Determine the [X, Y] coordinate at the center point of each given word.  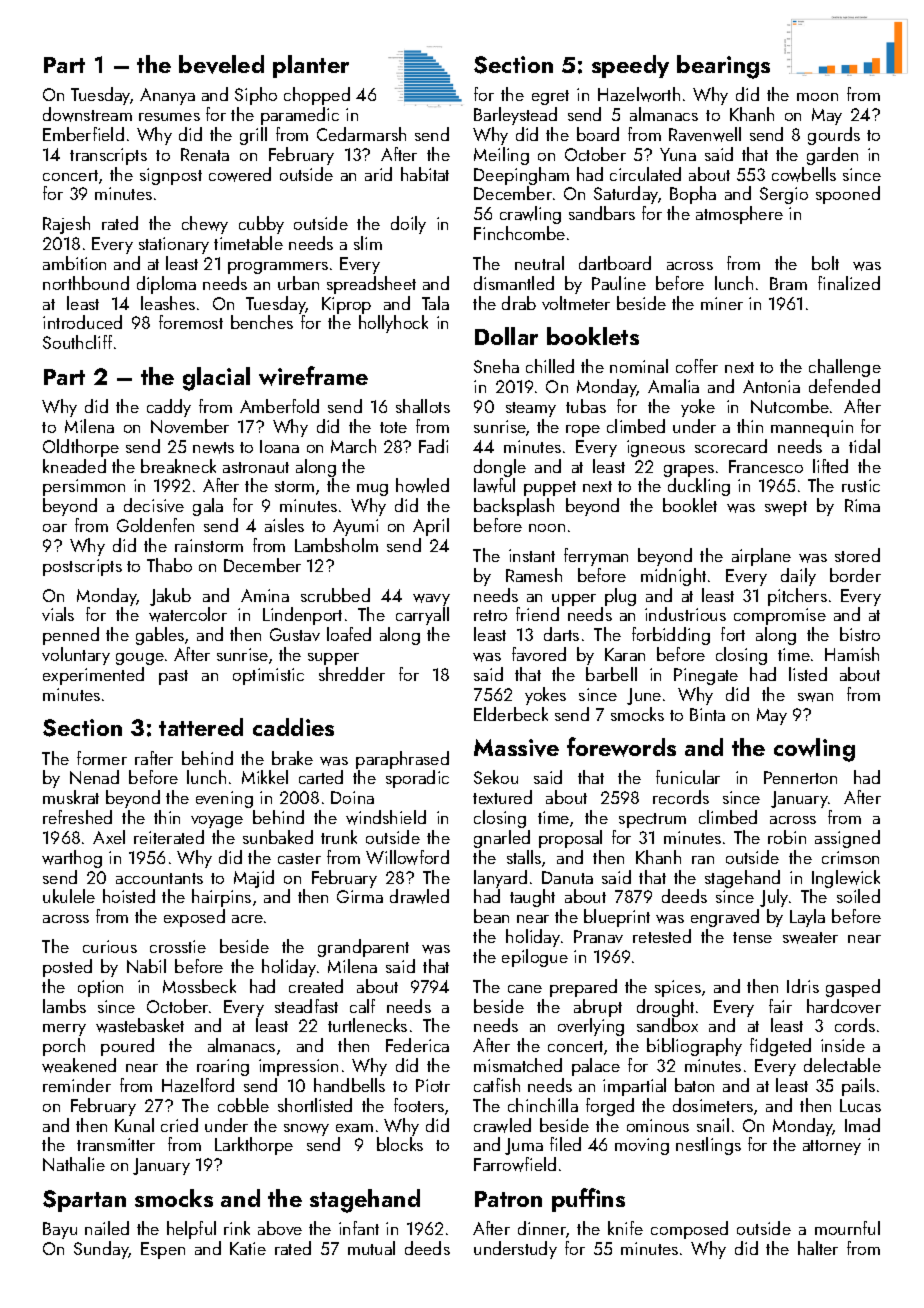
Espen [163, 1250]
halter [818, 1248]
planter [311, 66]
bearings [723, 67]
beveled [221, 64]
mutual [371, 1248]
